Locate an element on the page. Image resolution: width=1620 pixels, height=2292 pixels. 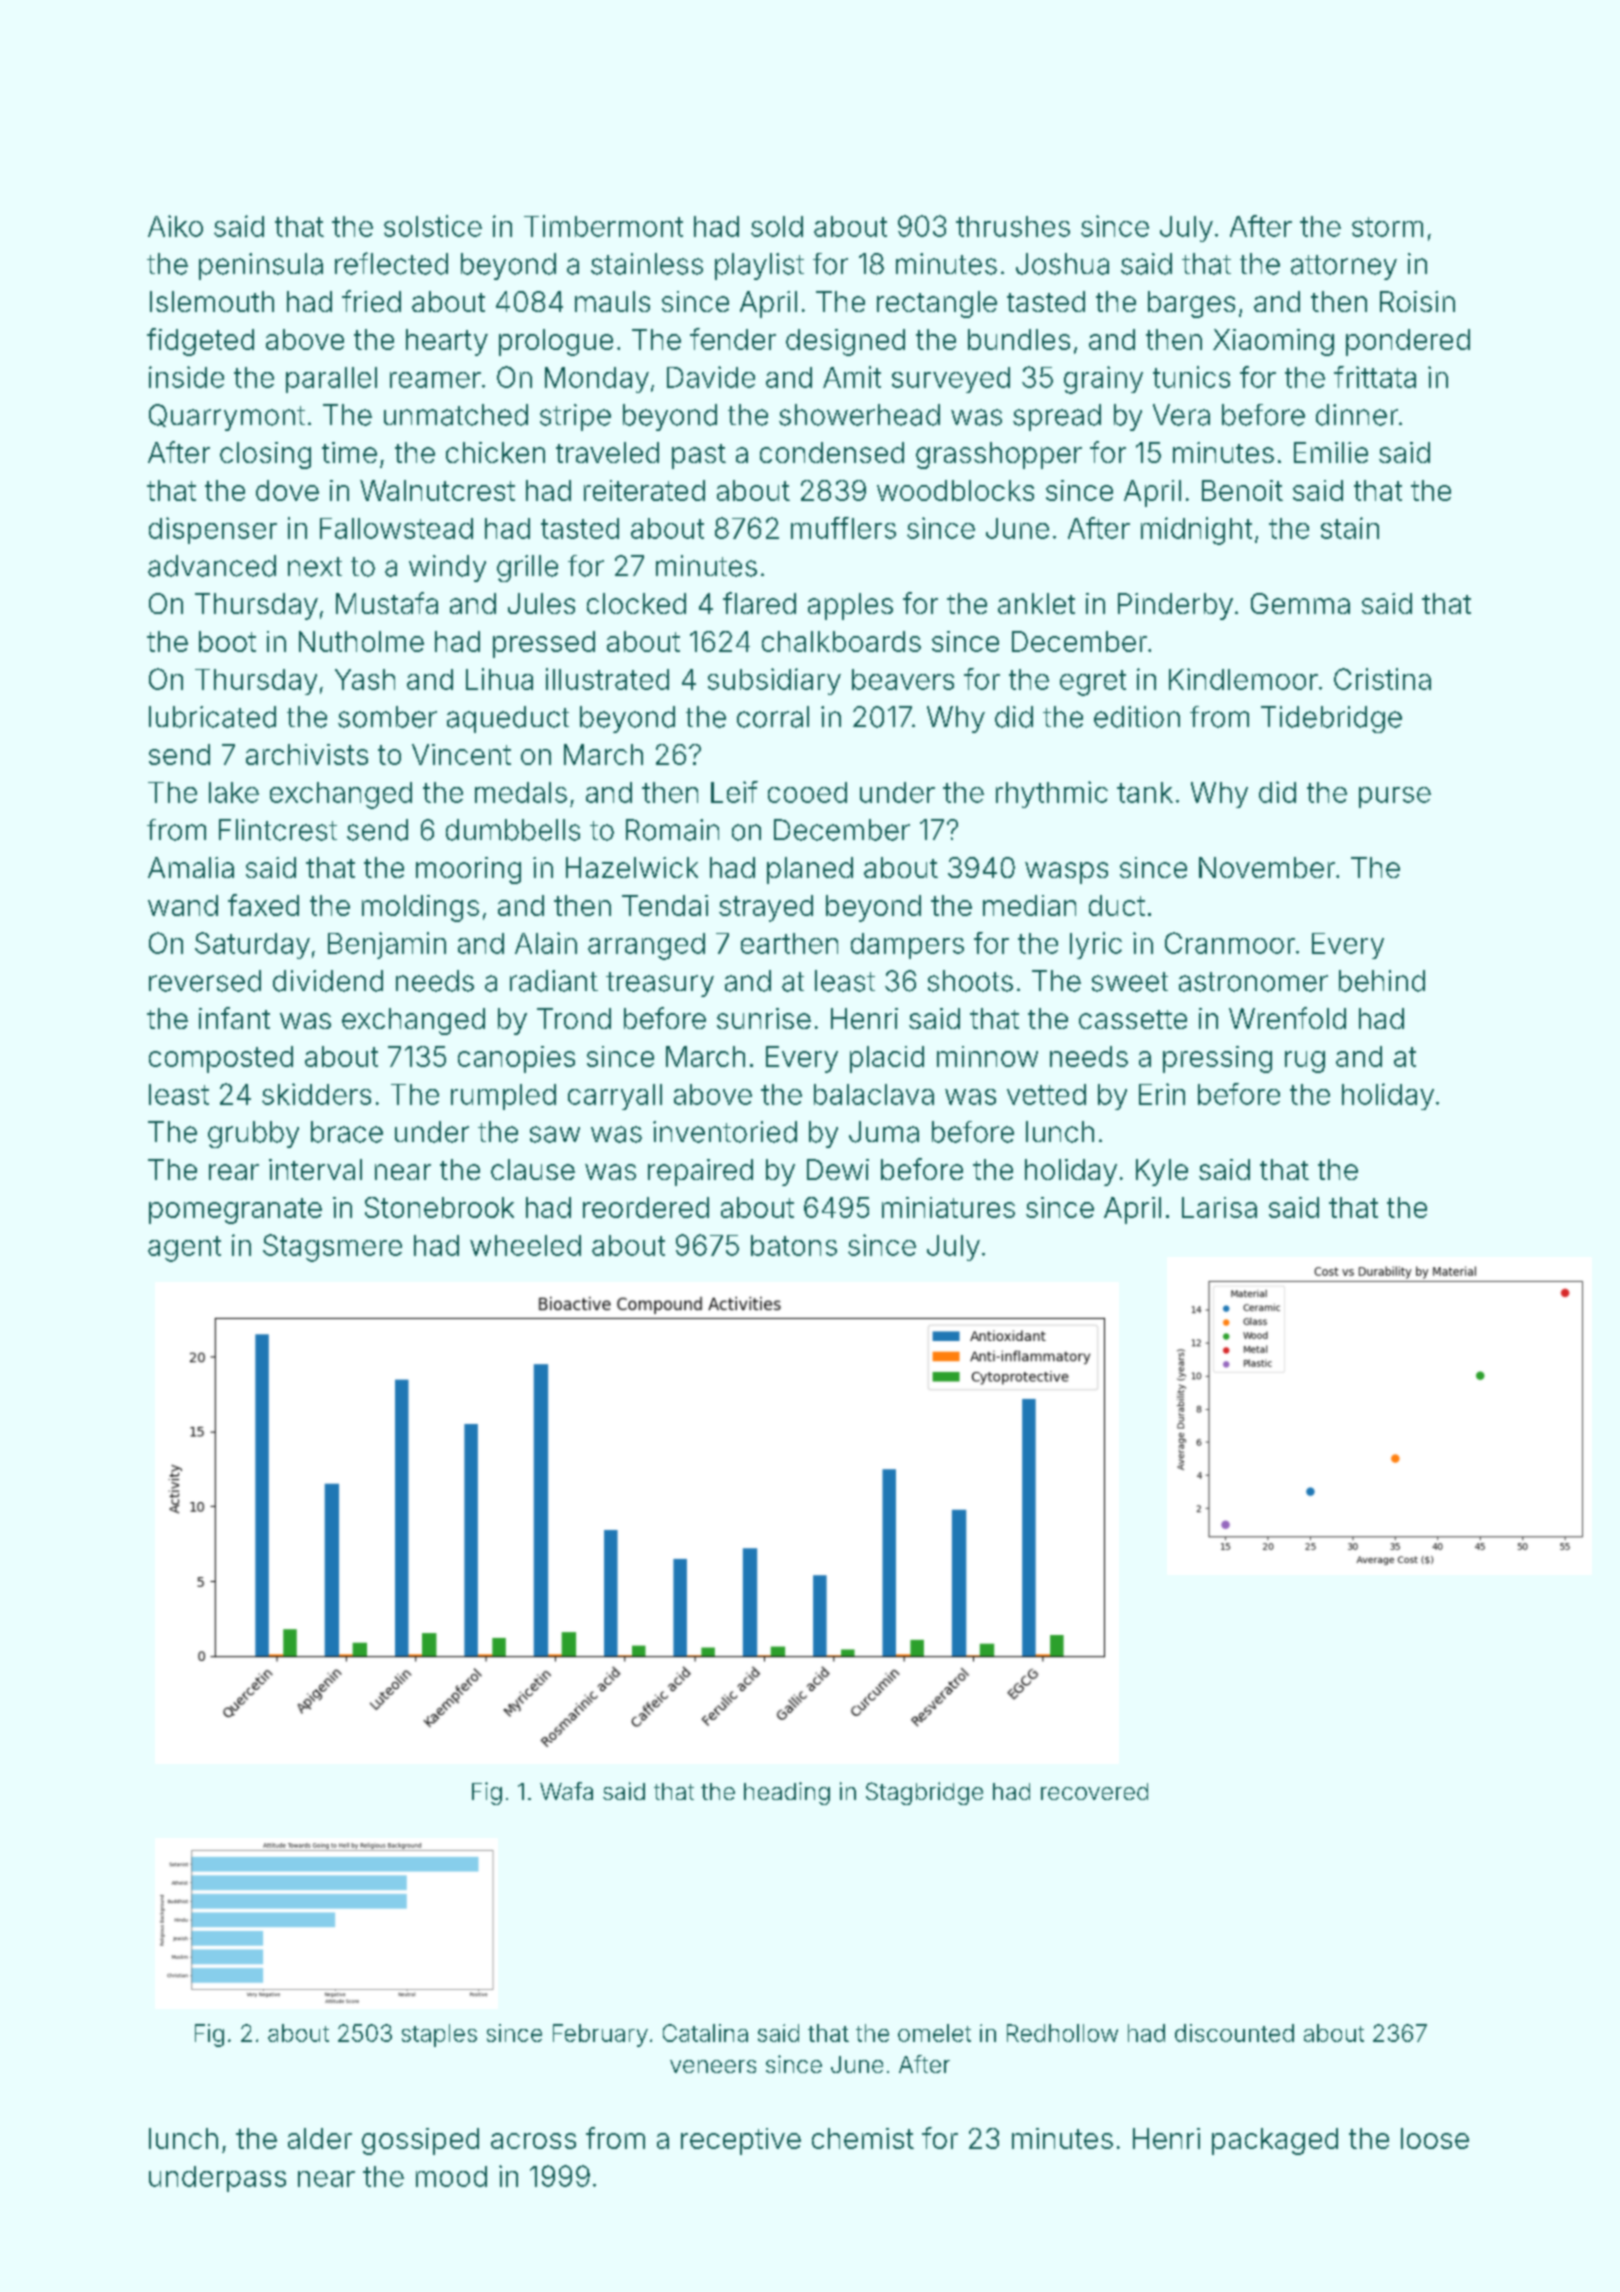
alder is located at coordinates (320, 2138).
